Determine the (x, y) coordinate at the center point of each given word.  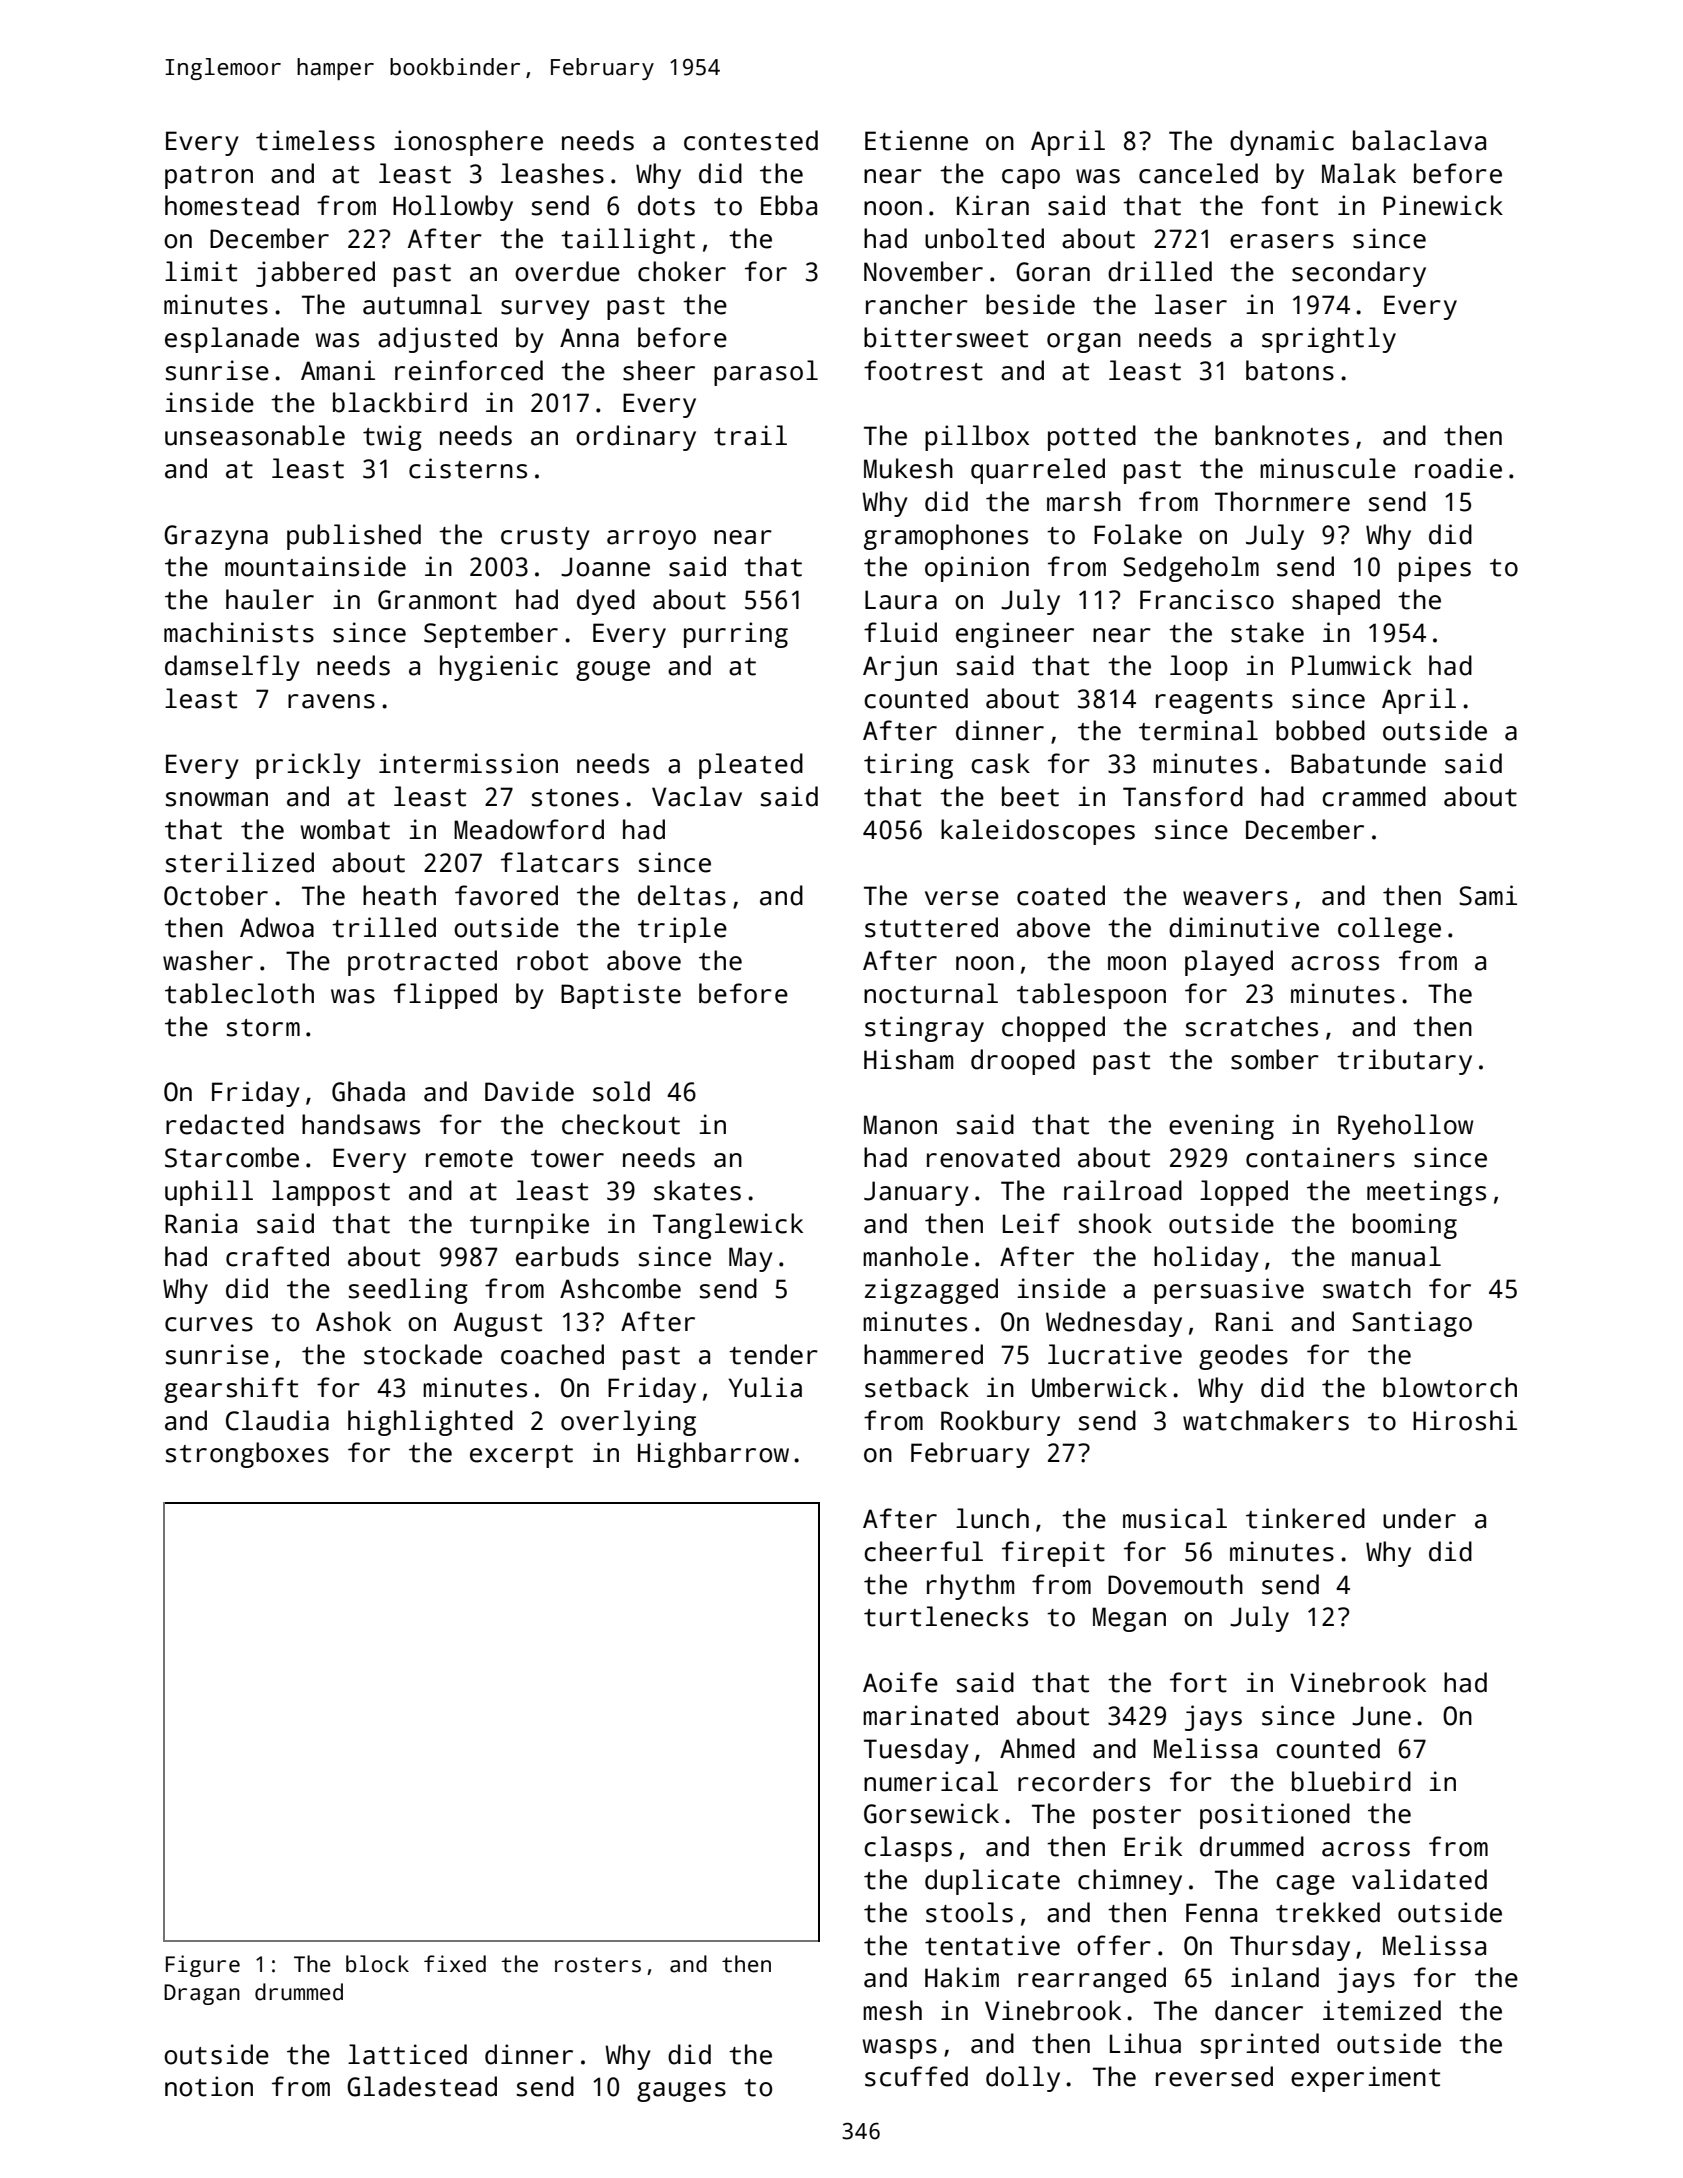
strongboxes (247, 1455)
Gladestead (422, 2086)
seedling (408, 1291)
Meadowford (529, 829)
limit (201, 271)
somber (1275, 1059)
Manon (900, 1125)
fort (1198, 1682)
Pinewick (1443, 205)
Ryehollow (1405, 1127)
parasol (766, 373)
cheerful (923, 1551)
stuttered (931, 927)
